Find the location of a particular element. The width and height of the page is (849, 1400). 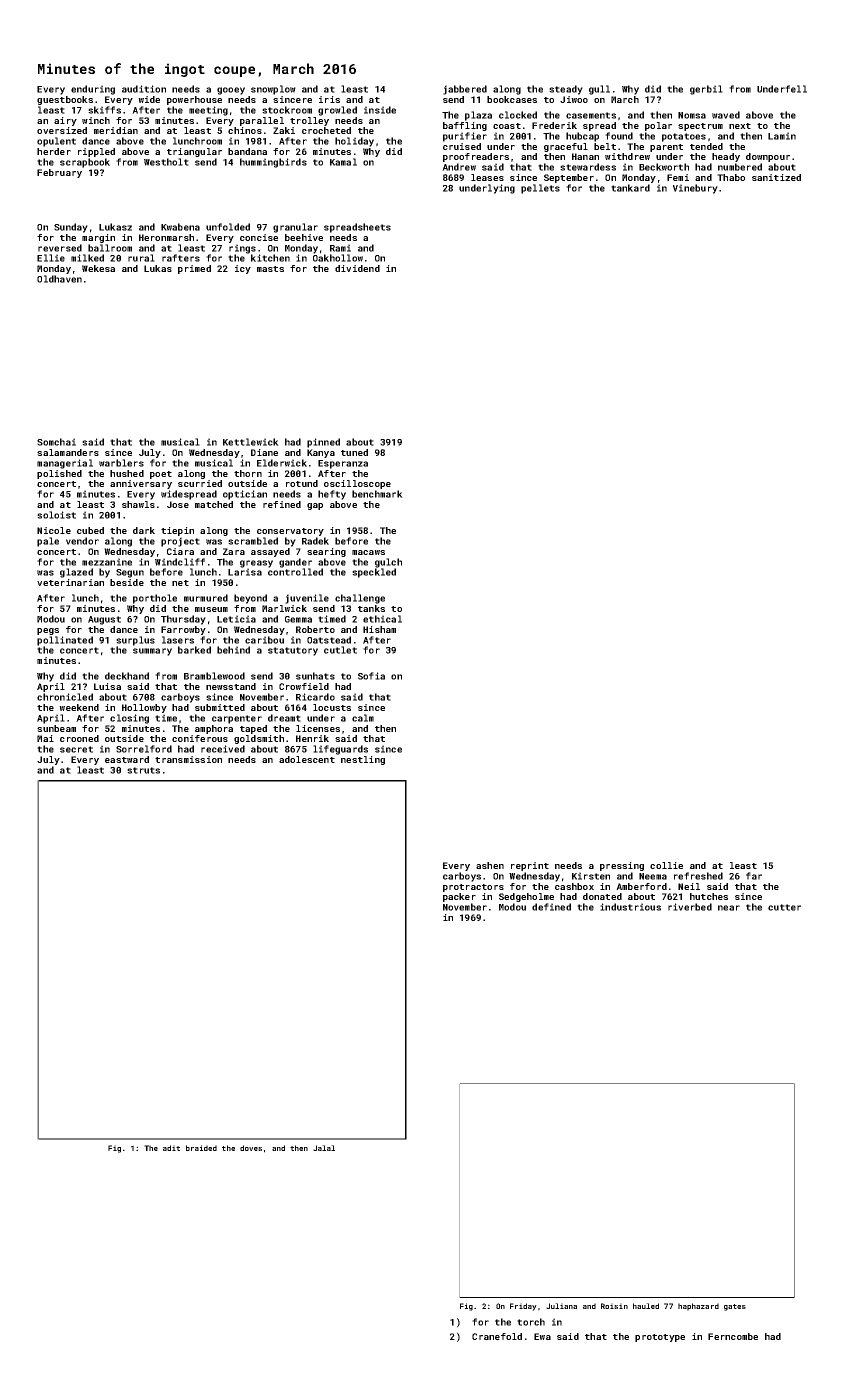

adit is located at coordinates (171, 1148).
